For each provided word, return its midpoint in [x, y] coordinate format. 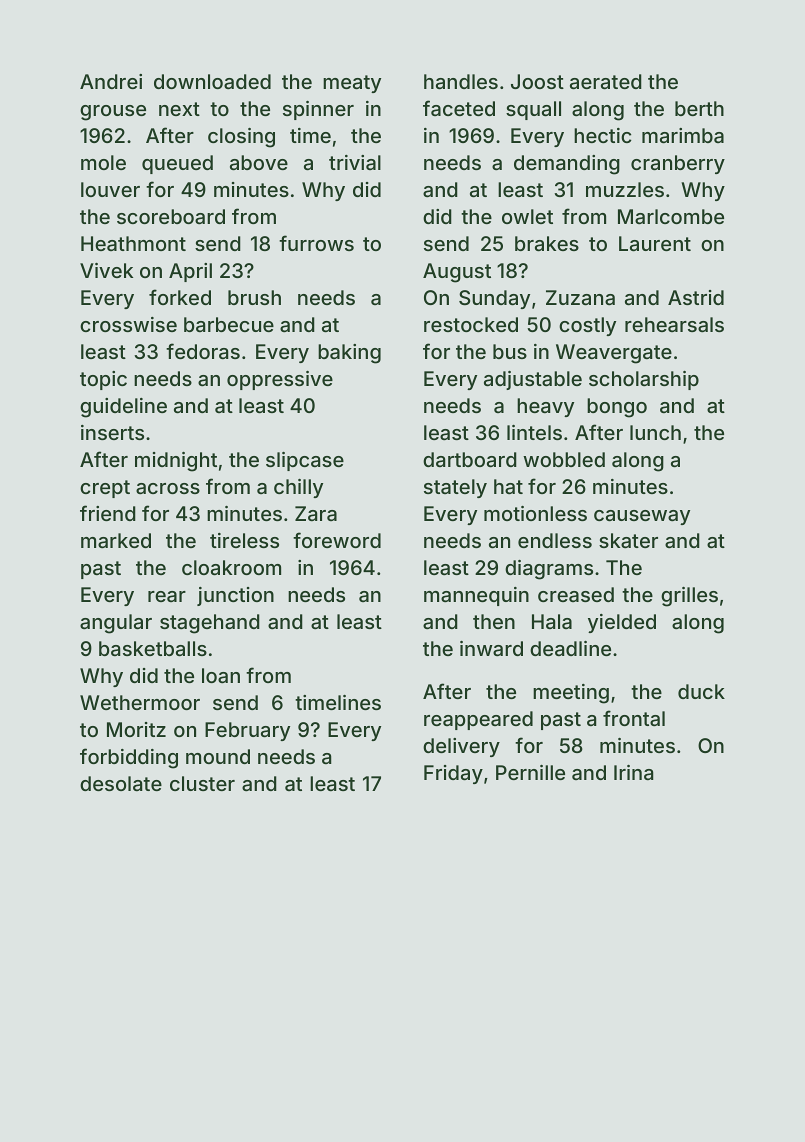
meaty [352, 84]
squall [533, 110]
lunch [655, 432]
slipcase [305, 461]
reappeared [478, 720]
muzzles [625, 189]
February [247, 731]
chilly [298, 488]
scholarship [644, 380]
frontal [634, 718]
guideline [123, 408]
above [259, 162]
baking [349, 354]
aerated [606, 81]
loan [221, 675]
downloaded [212, 81]
